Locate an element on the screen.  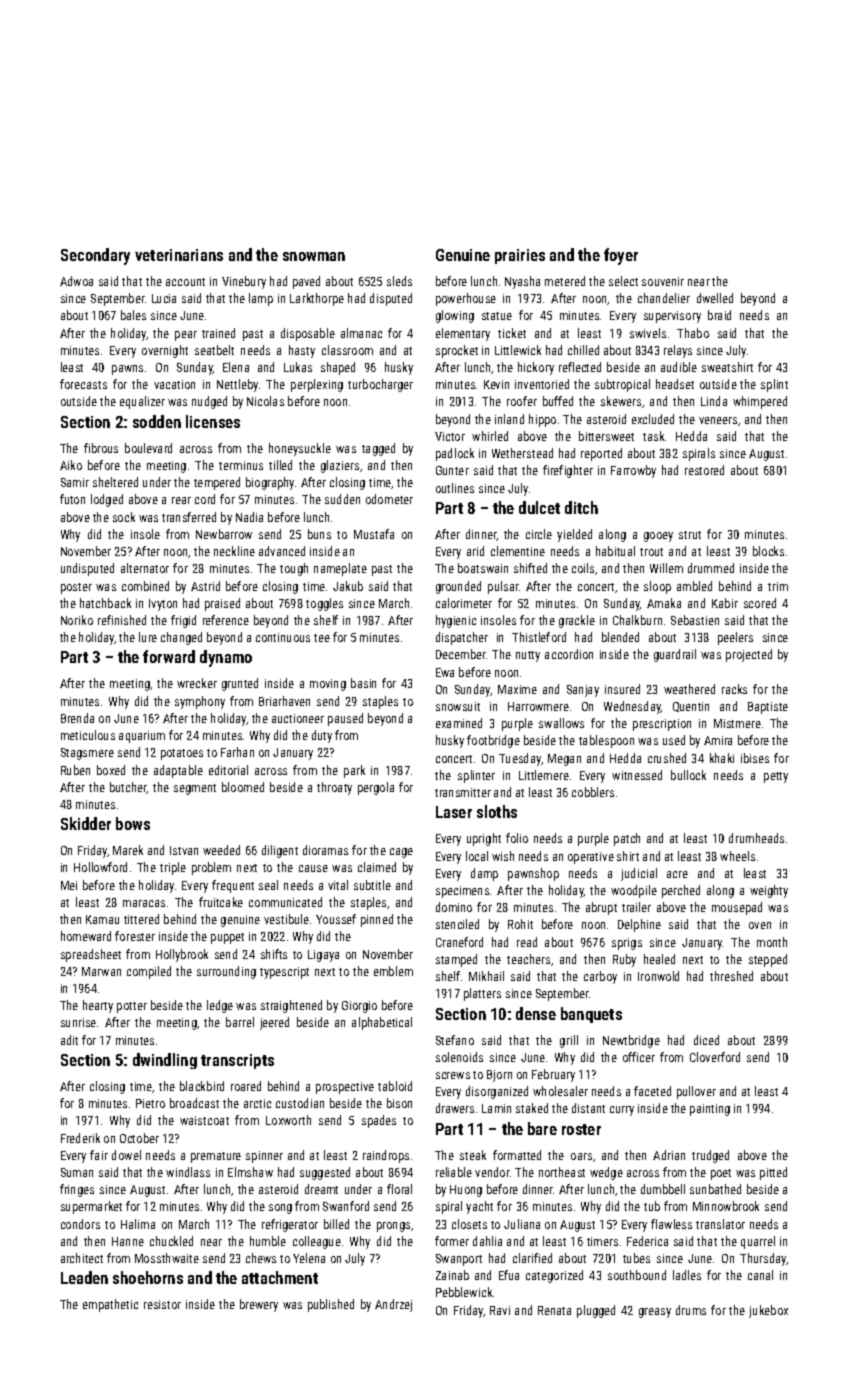
witnessed is located at coordinates (637, 775).
